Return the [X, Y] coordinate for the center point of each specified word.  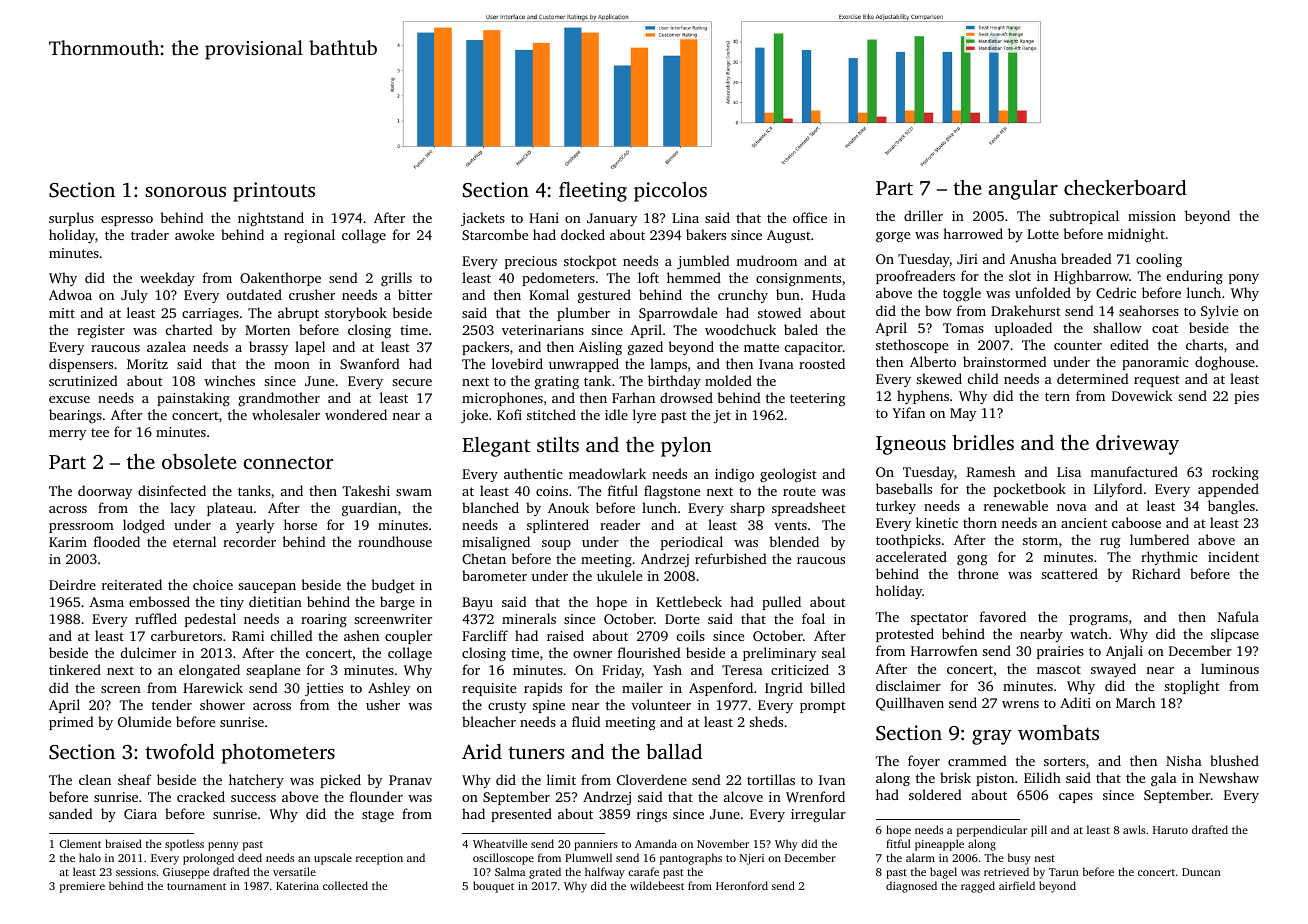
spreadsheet [809, 509]
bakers [706, 234]
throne [978, 573]
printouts [274, 192]
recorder [249, 541]
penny [223, 846]
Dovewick [1142, 395]
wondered [356, 414]
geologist [788, 475]
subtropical [1084, 217]
